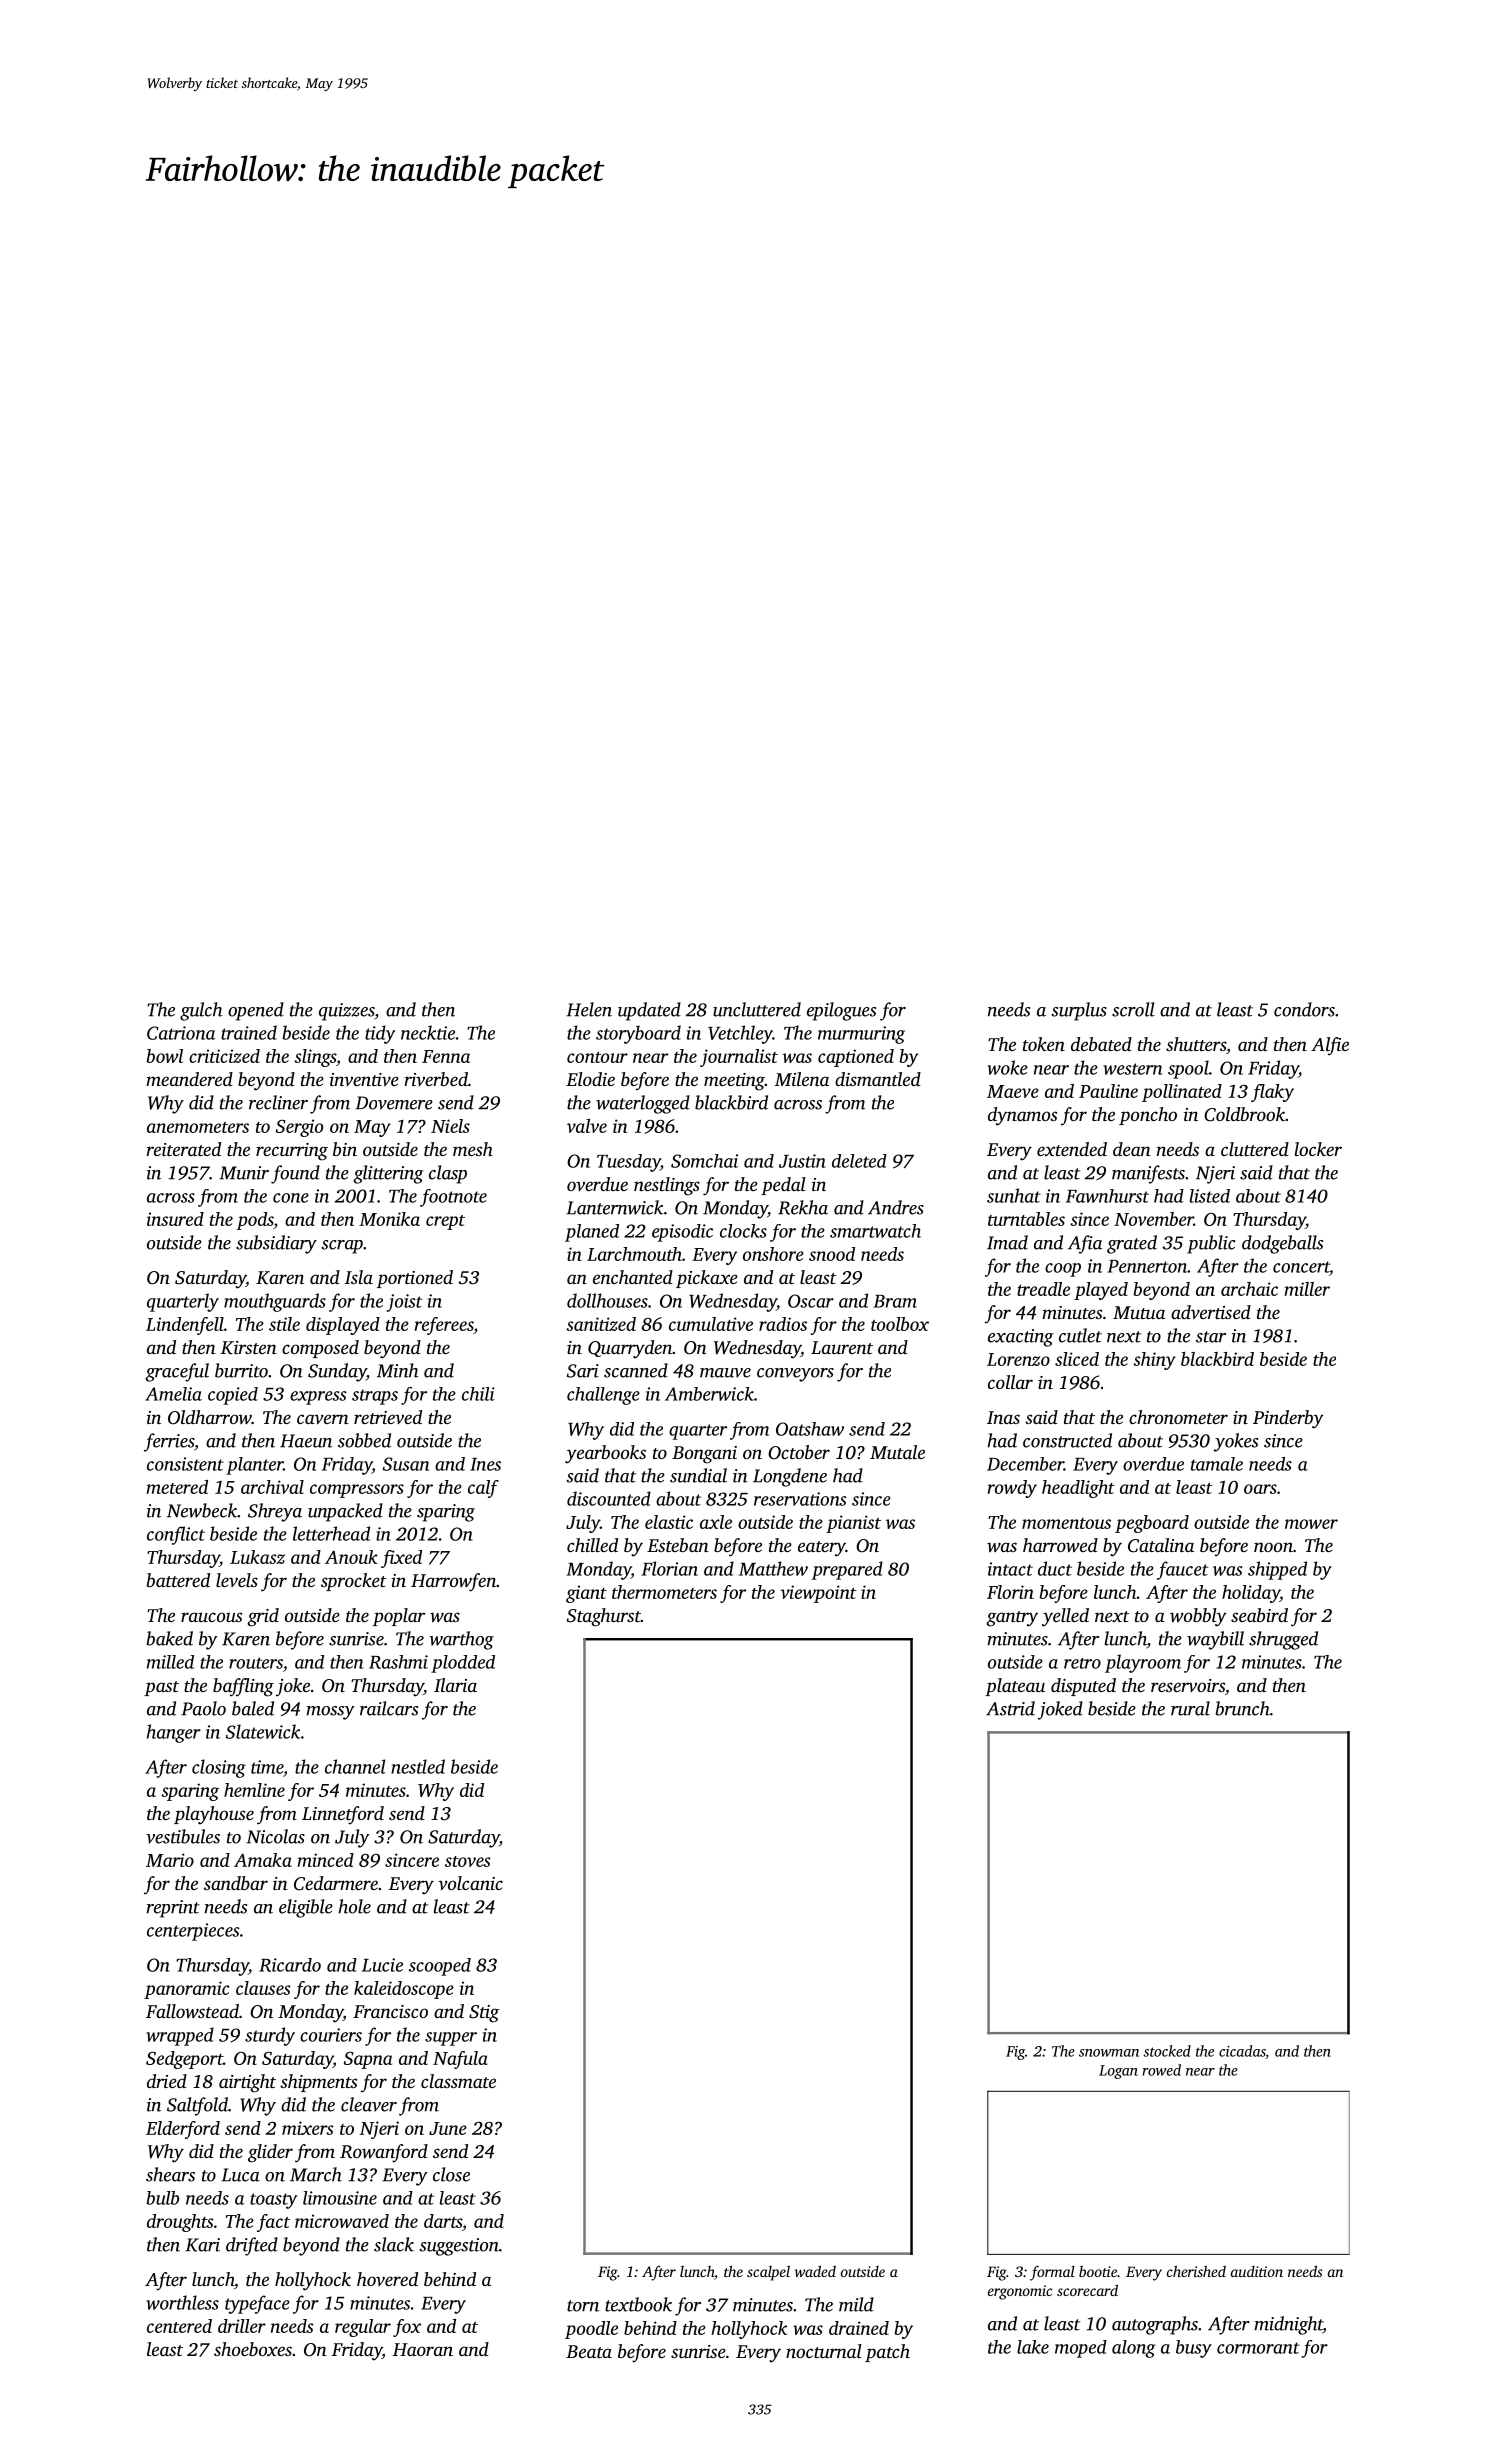 The width and height of the image is (1496, 2464). I want to click on brunch, so click(1242, 1708).
